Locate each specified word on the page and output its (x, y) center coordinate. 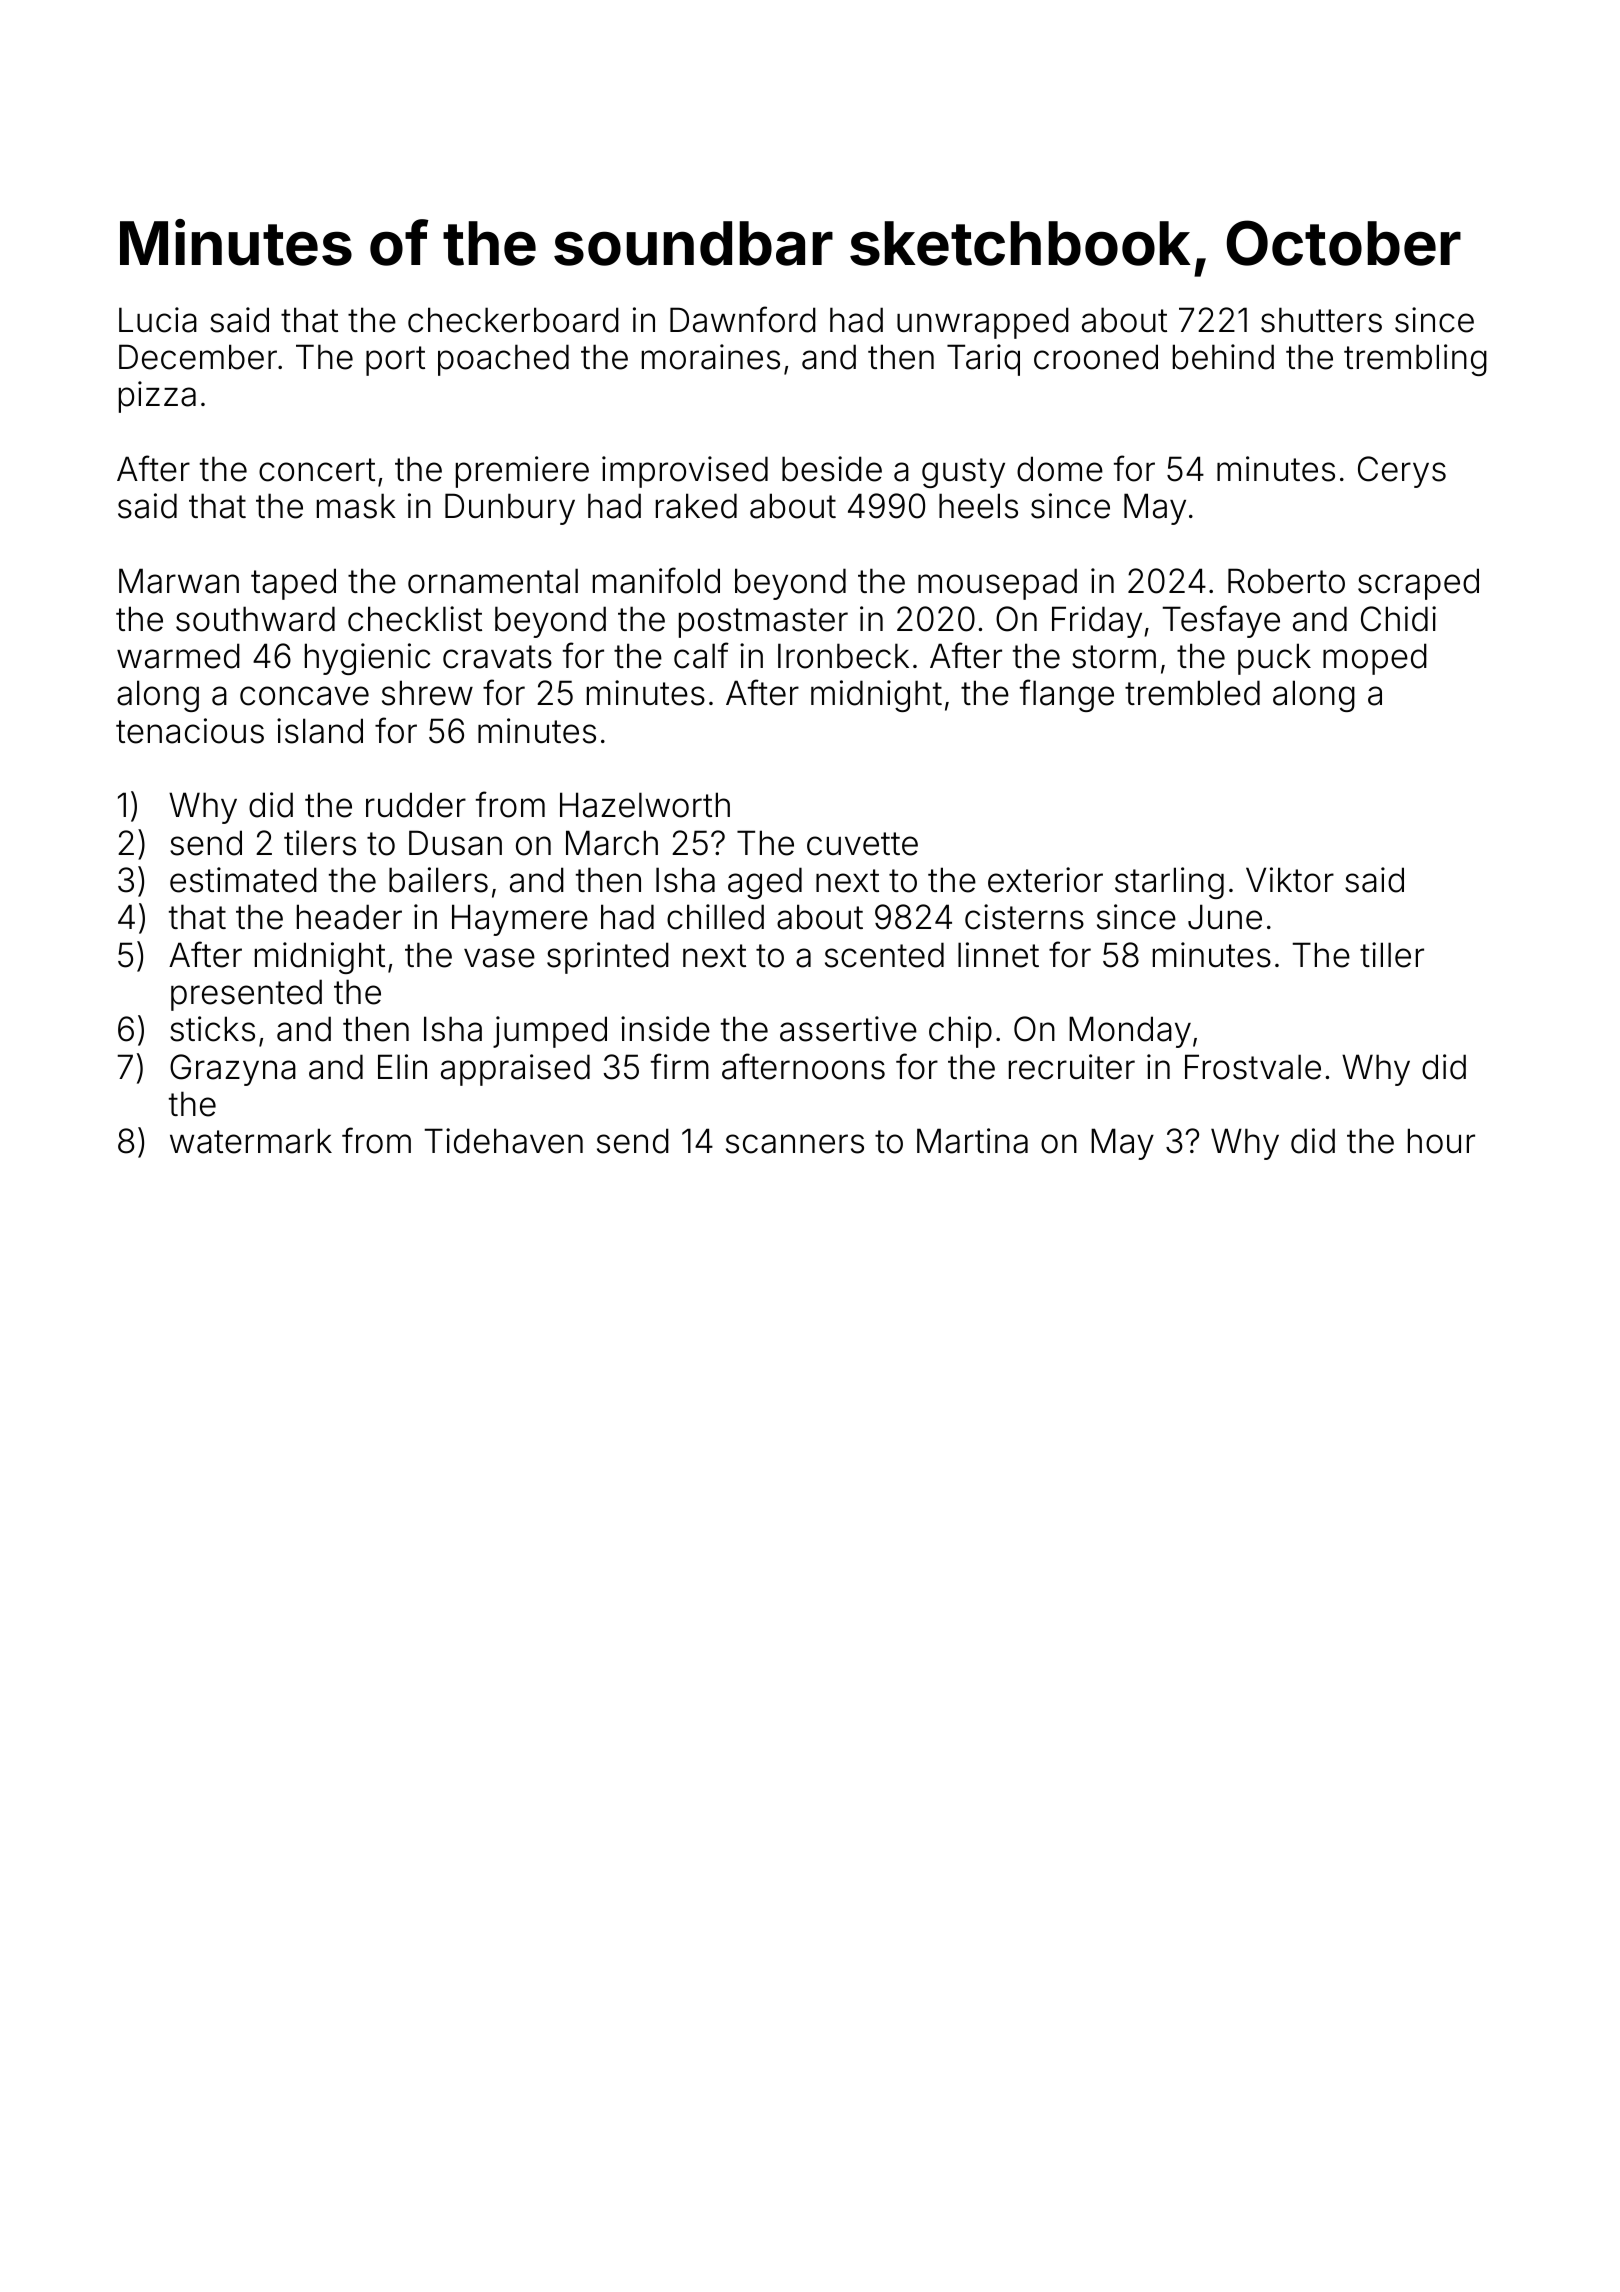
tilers (320, 843)
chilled (715, 917)
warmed (178, 656)
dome (1060, 469)
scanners (795, 1144)
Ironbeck (843, 656)
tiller (1392, 955)
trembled (1192, 693)
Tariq (983, 360)
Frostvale (1253, 1067)
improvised (685, 472)
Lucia (158, 320)
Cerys (1402, 472)
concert (317, 470)
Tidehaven (503, 1141)
